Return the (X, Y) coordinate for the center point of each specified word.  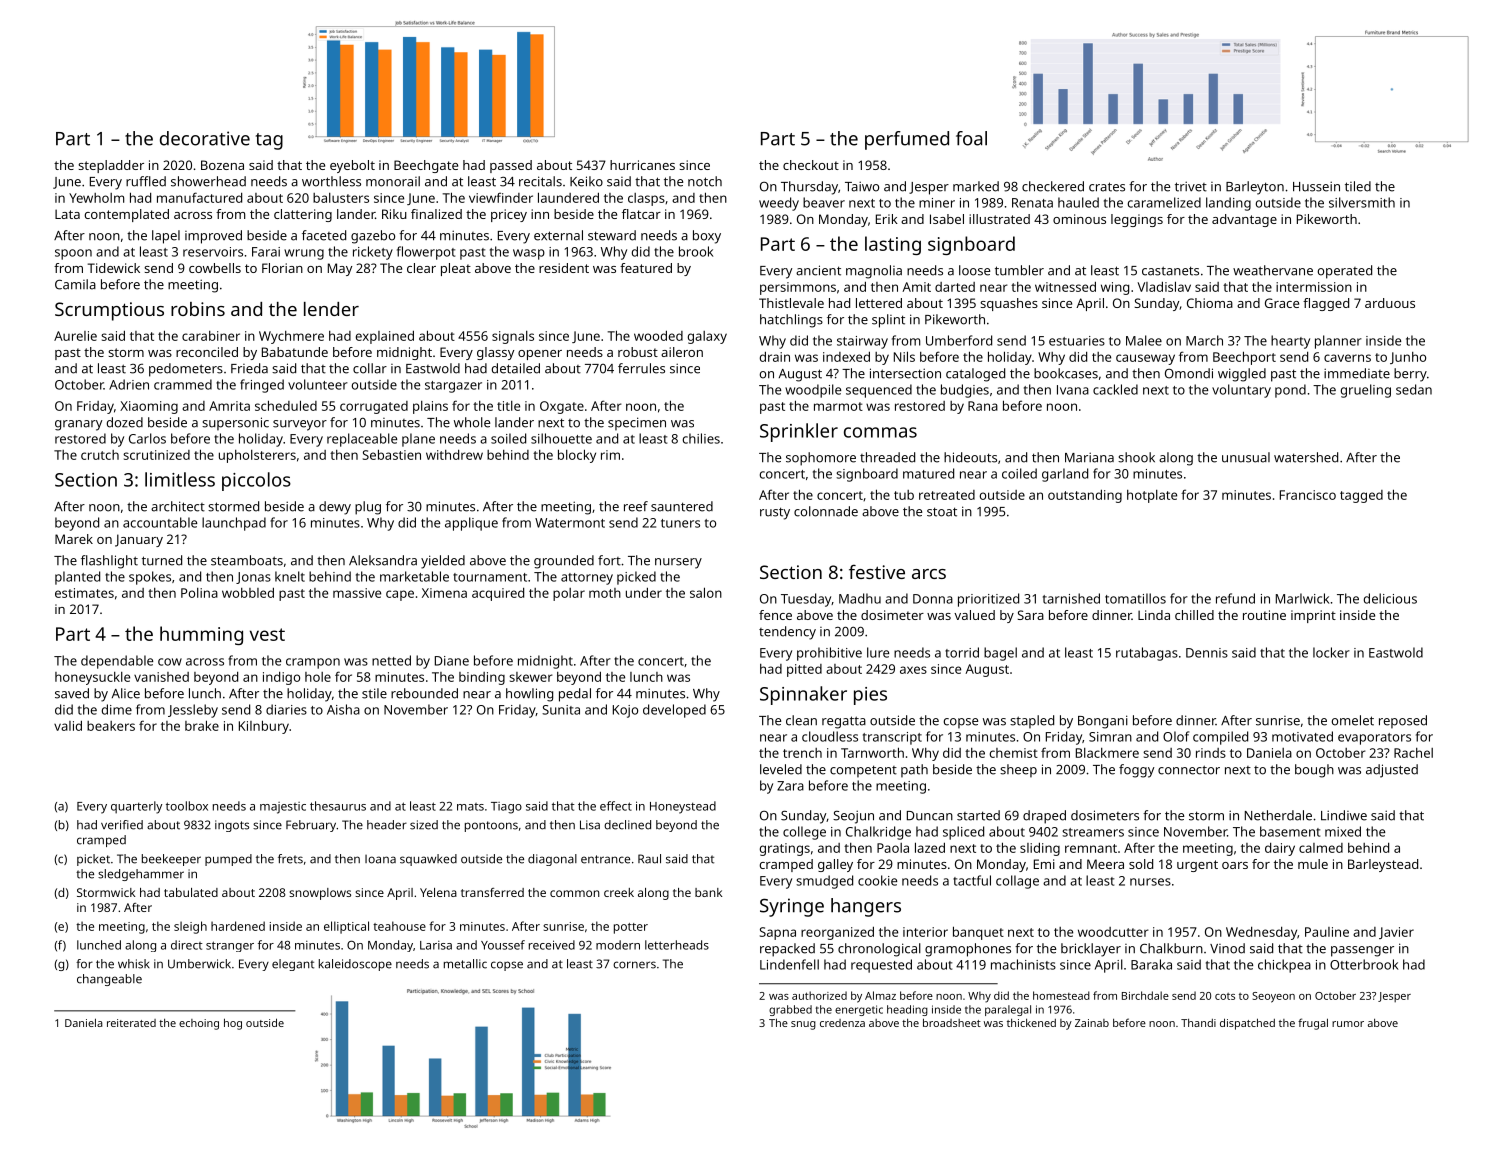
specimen (637, 424)
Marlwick (1302, 598)
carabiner (211, 336)
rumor (1348, 1024)
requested (881, 966)
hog (233, 1024)
